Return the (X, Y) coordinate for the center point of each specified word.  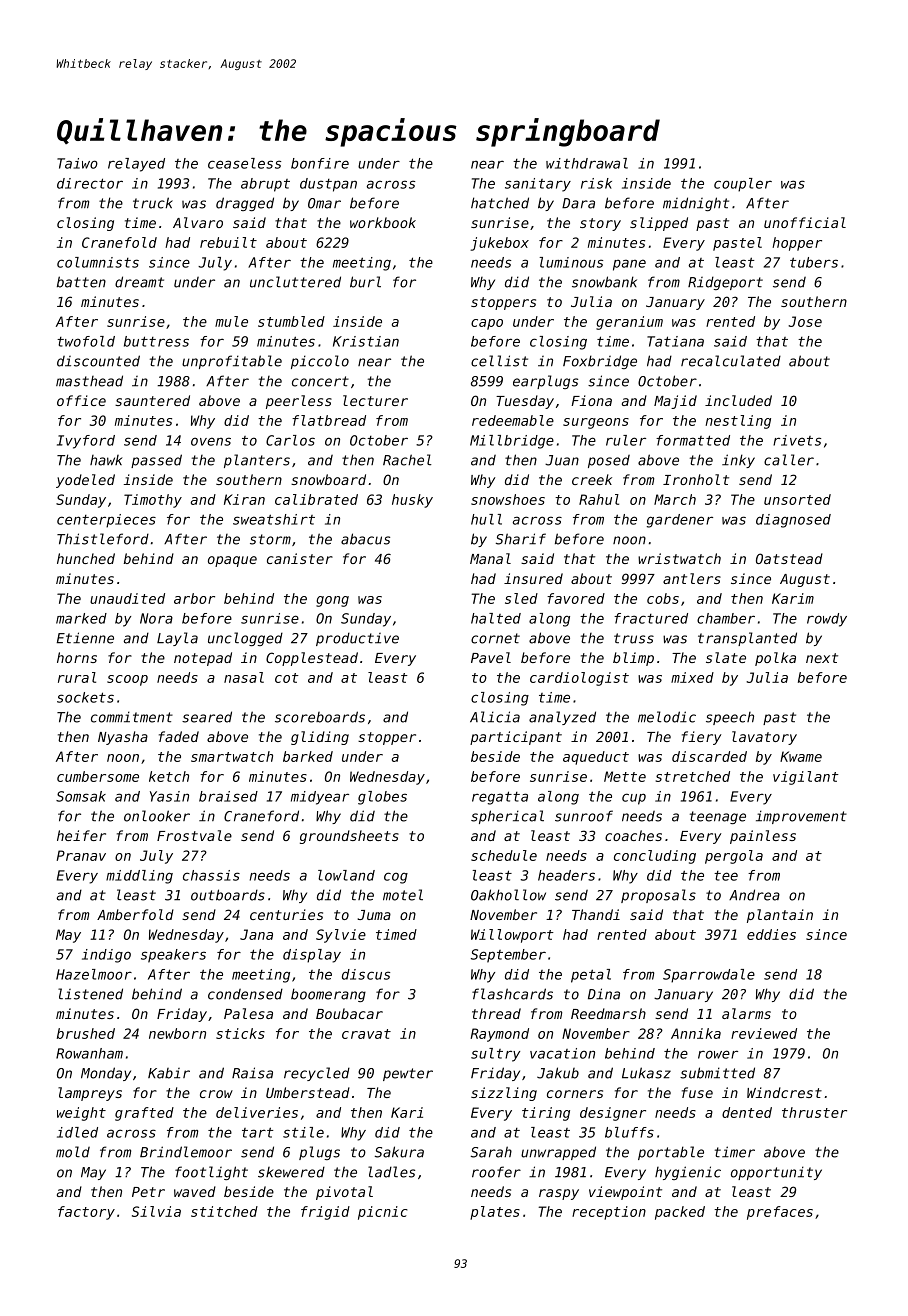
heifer (81, 835)
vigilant (806, 778)
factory (86, 1213)
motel (403, 895)
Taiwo (77, 163)
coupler (743, 185)
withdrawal (587, 163)
